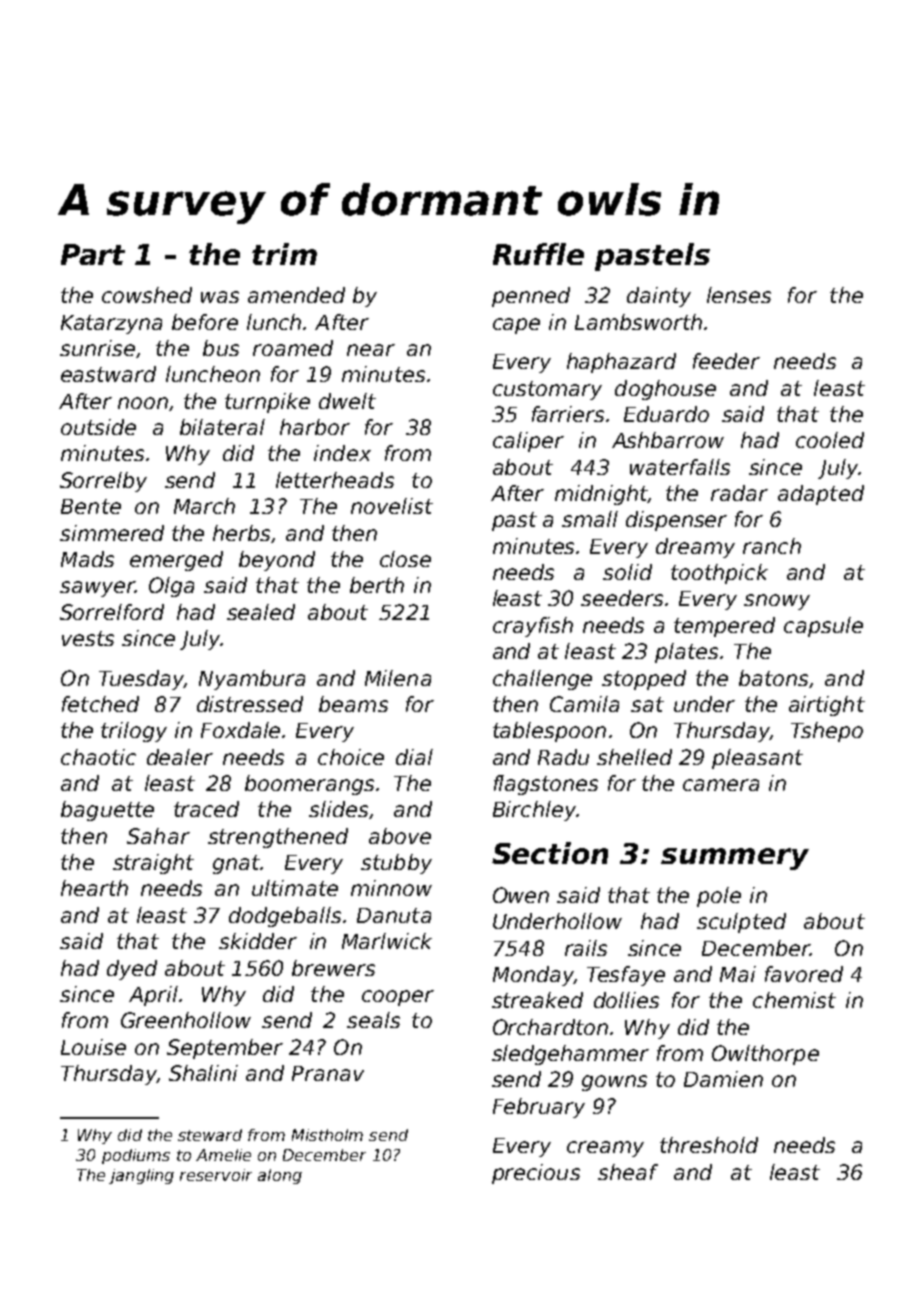 This screenshot has height=1311, width=924. Describe the element at coordinates (739, 295) in the screenshot. I see `lenses` at that location.
